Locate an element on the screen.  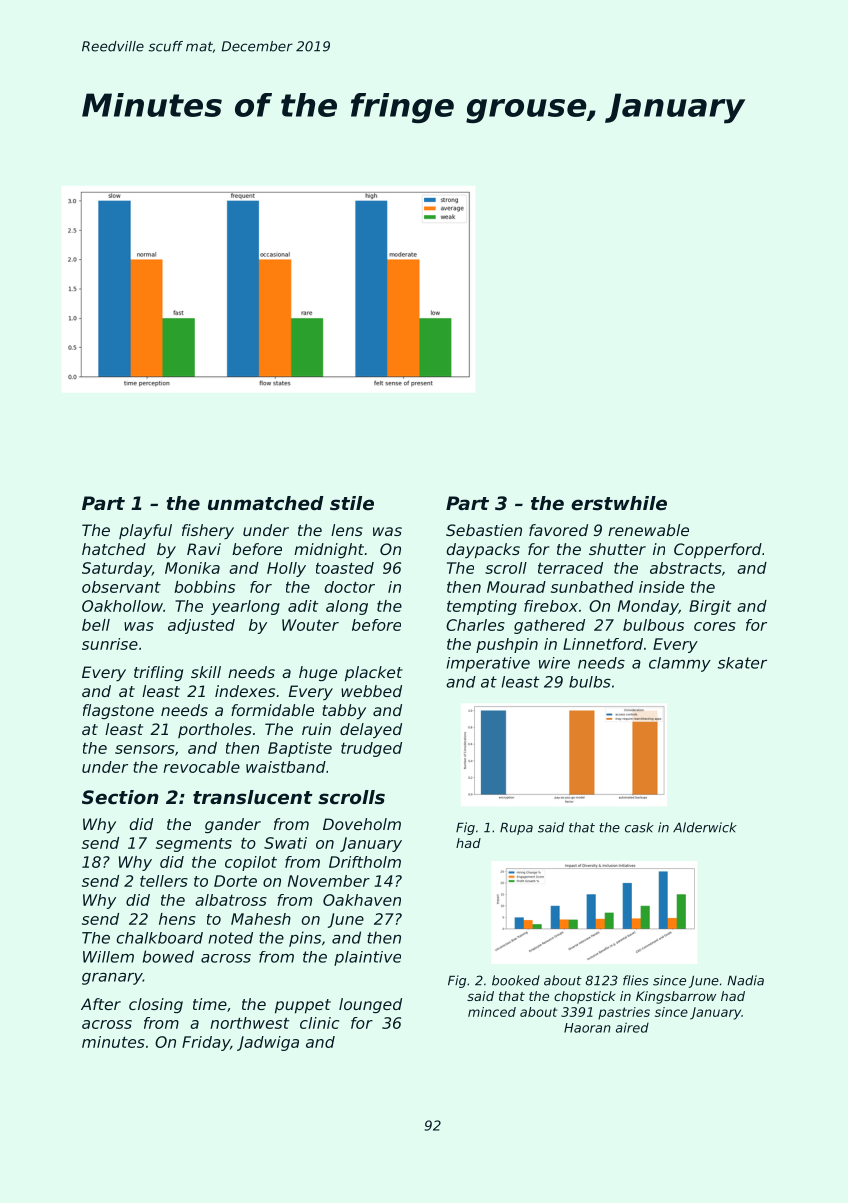
Jadwiga is located at coordinates (268, 1043).
